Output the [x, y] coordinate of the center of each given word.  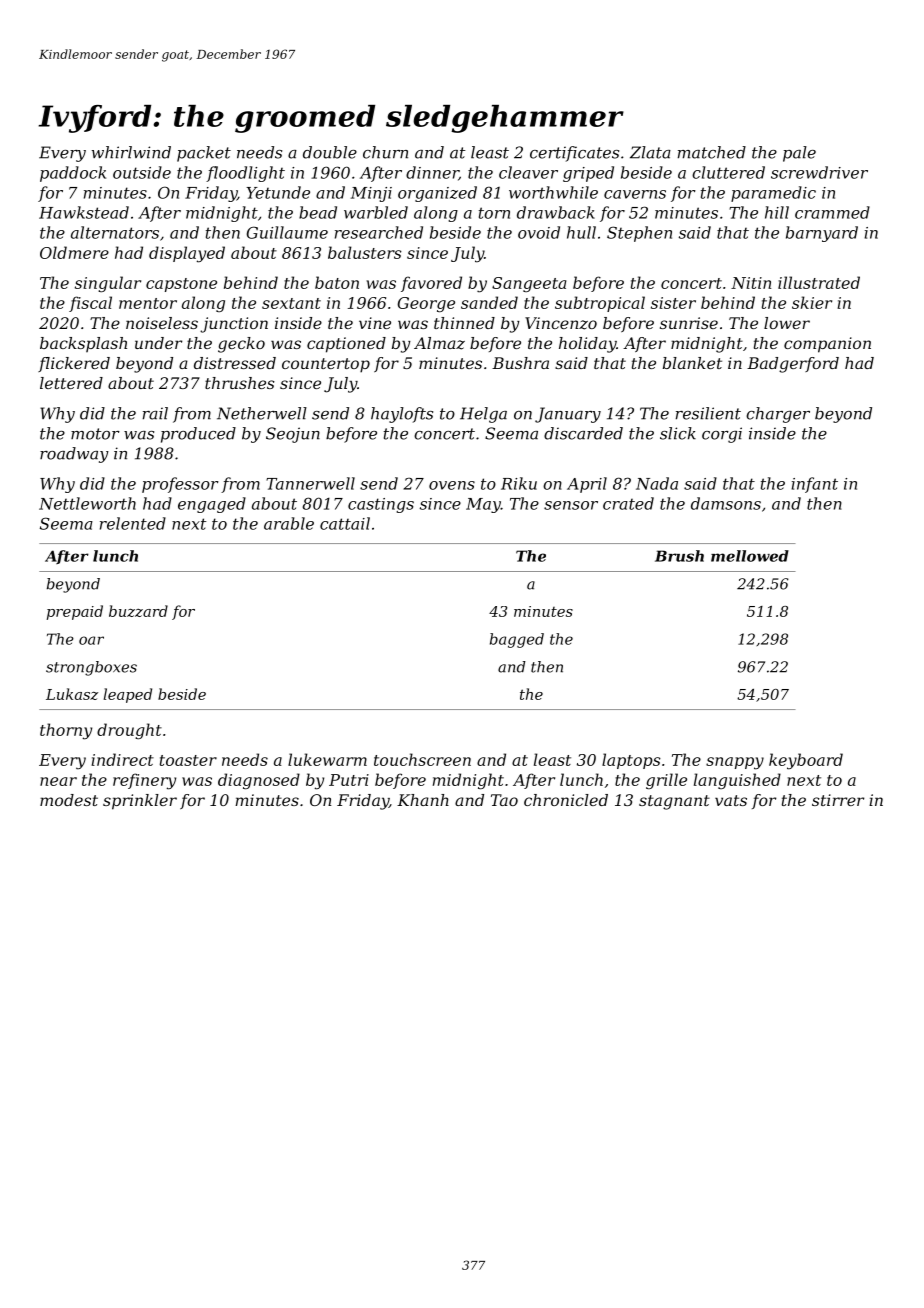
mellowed [750, 556]
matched [712, 152]
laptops [631, 761]
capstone [181, 285]
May [483, 505]
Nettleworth [87, 503]
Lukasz [72, 694]
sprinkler [140, 802]
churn [385, 152]
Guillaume [287, 232]
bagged [517, 640]
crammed [832, 212]
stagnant [674, 802]
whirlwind [131, 152]
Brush [679, 556]
